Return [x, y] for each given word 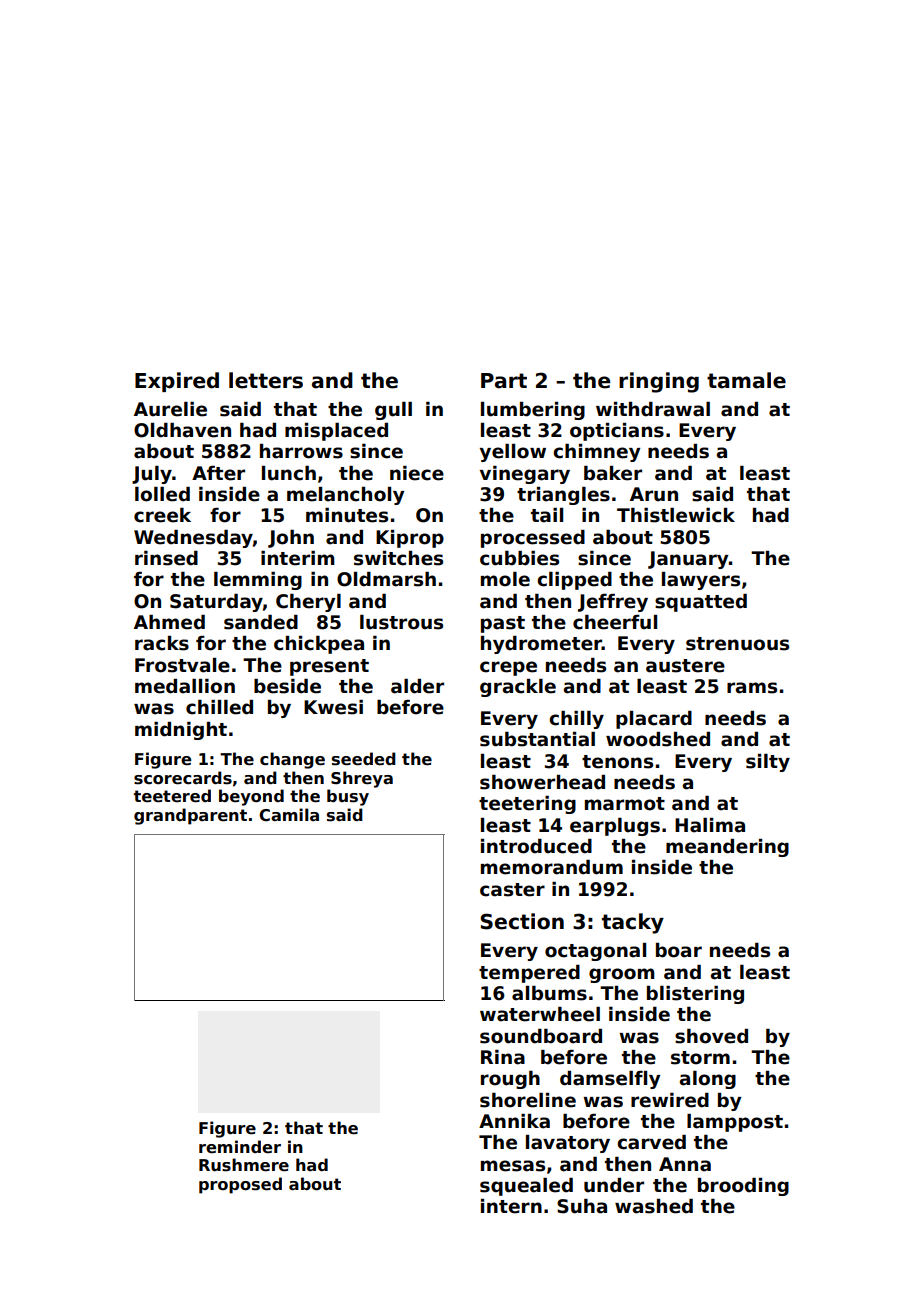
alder [417, 686]
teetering [527, 805]
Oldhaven [182, 430]
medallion [185, 686]
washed [654, 1206]
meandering [727, 848]
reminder [240, 1147]
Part [504, 381]
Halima [710, 825]
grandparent [190, 816]
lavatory [568, 1144]
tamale [746, 380]
